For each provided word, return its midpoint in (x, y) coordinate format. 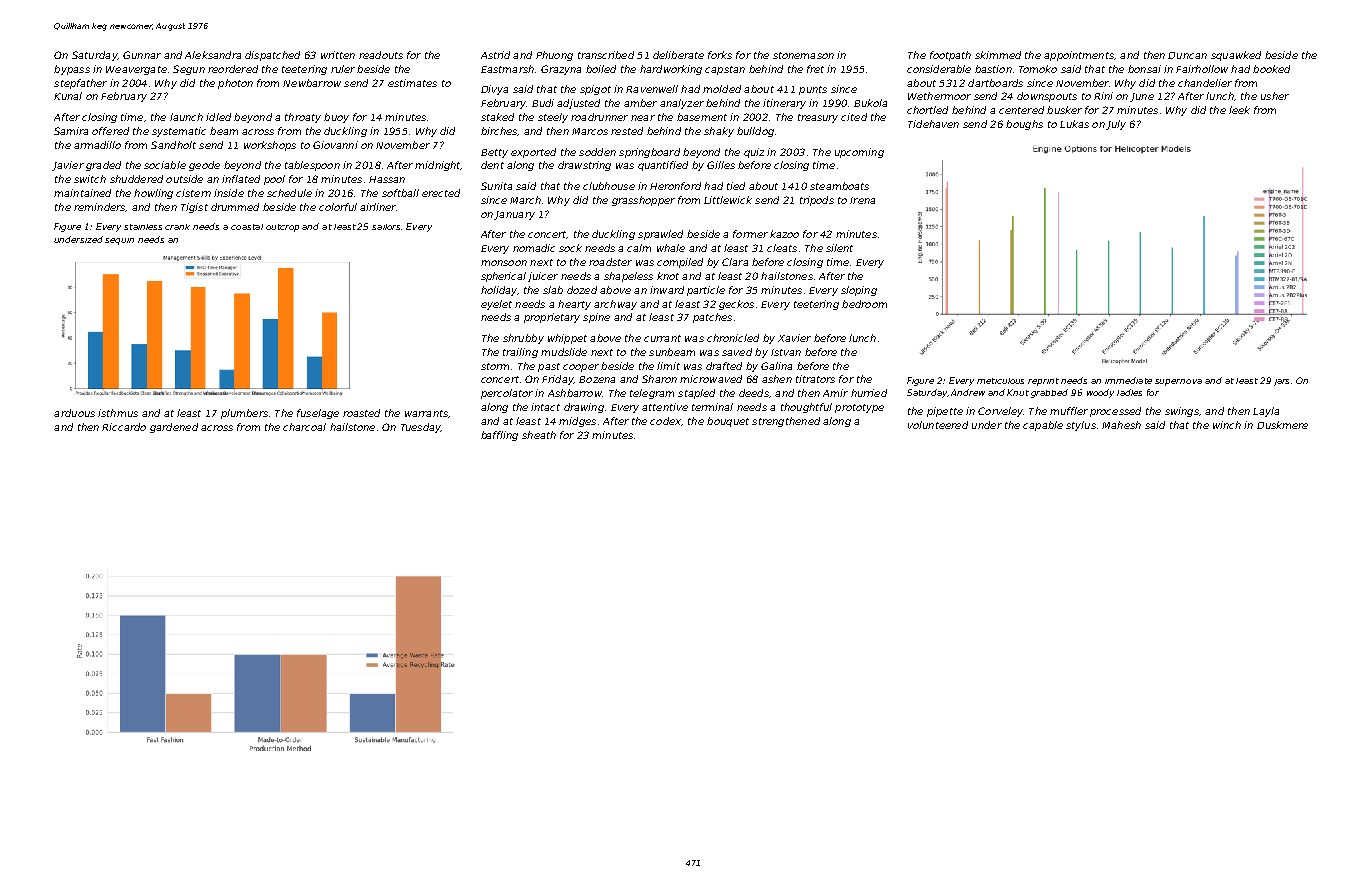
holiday (499, 291)
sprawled (660, 235)
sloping (859, 291)
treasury (818, 118)
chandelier (1205, 83)
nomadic (534, 248)
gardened (174, 428)
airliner (378, 207)
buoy (336, 118)
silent (839, 248)
